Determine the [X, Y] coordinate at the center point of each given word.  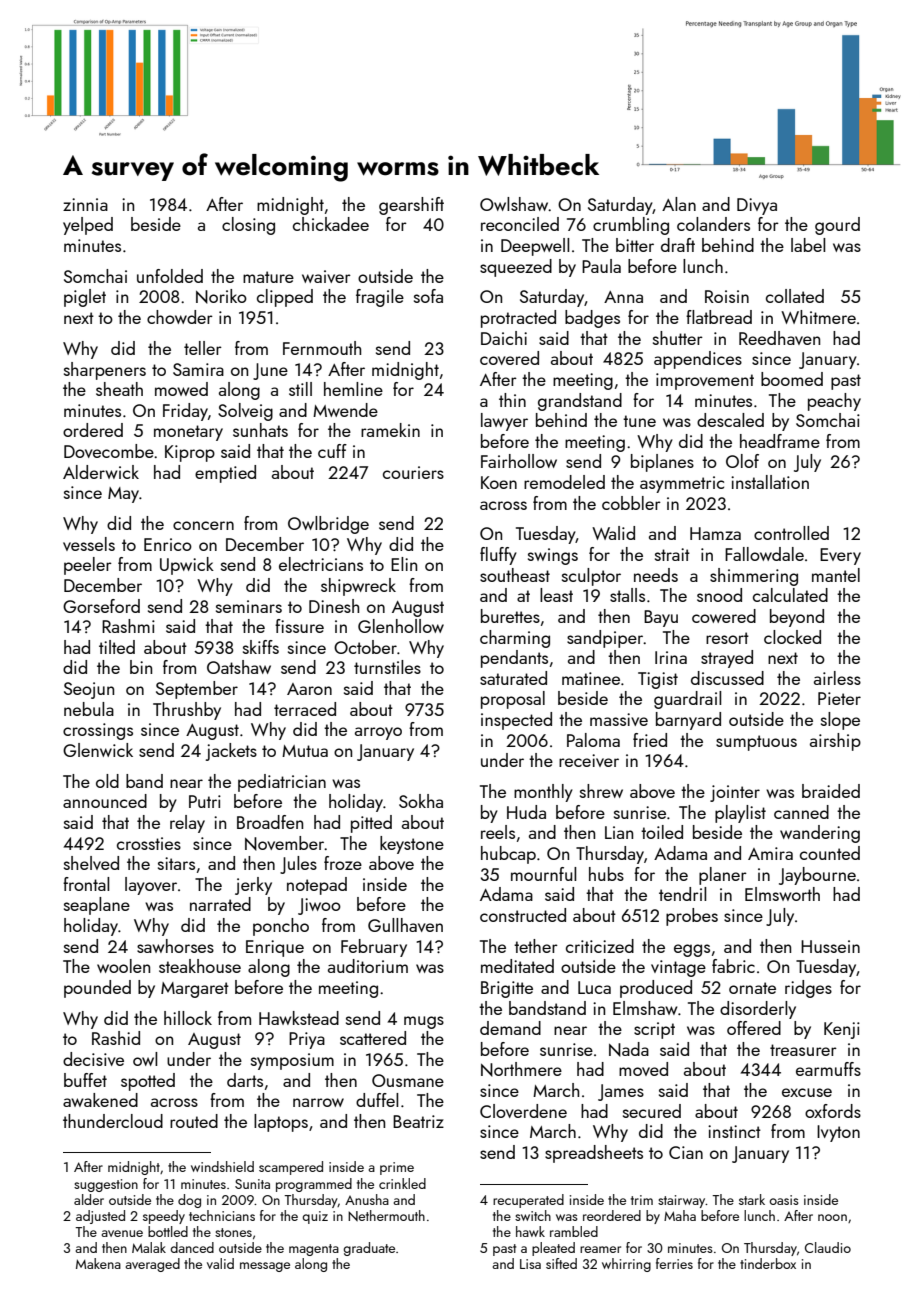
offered [754, 1028]
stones [233, 1232]
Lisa [530, 1264]
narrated [220, 904]
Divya [757, 206]
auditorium [368, 966]
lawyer [504, 422]
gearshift [411, 206]
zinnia [85, 204]
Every [840, 556]
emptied [225, 474]
